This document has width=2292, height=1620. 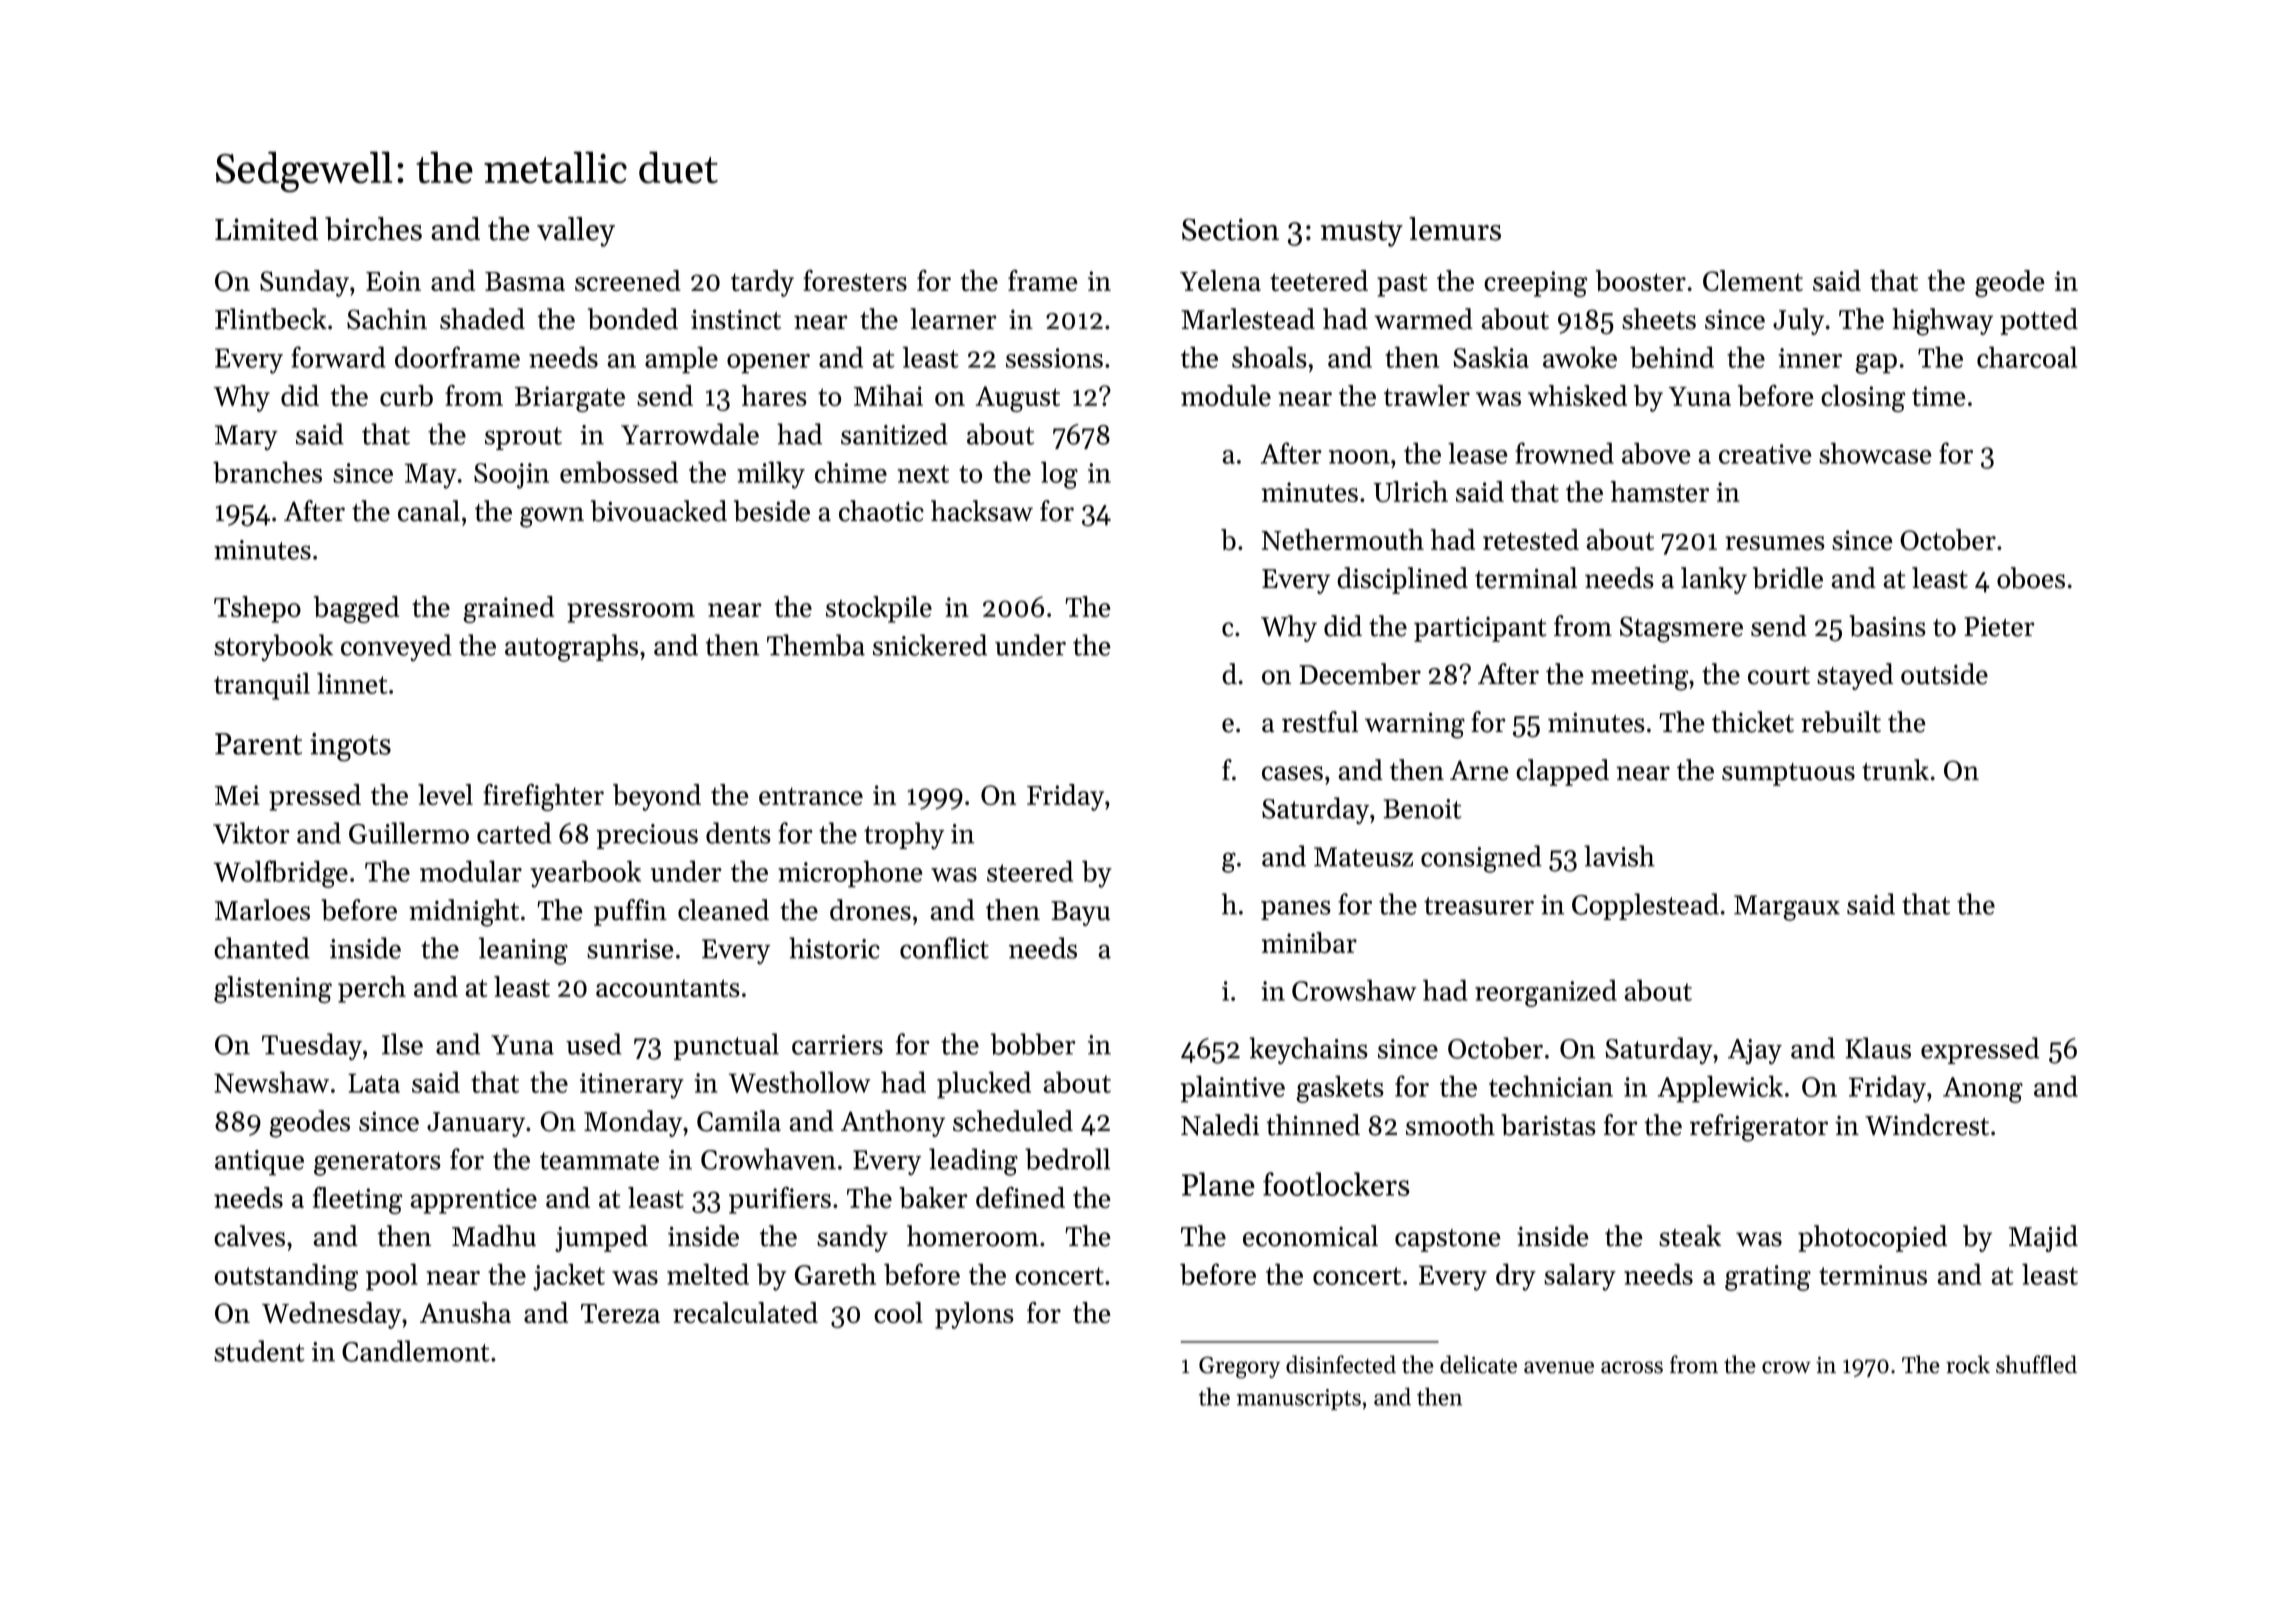 I want to click on Basma, so click(x=525, y=281).
